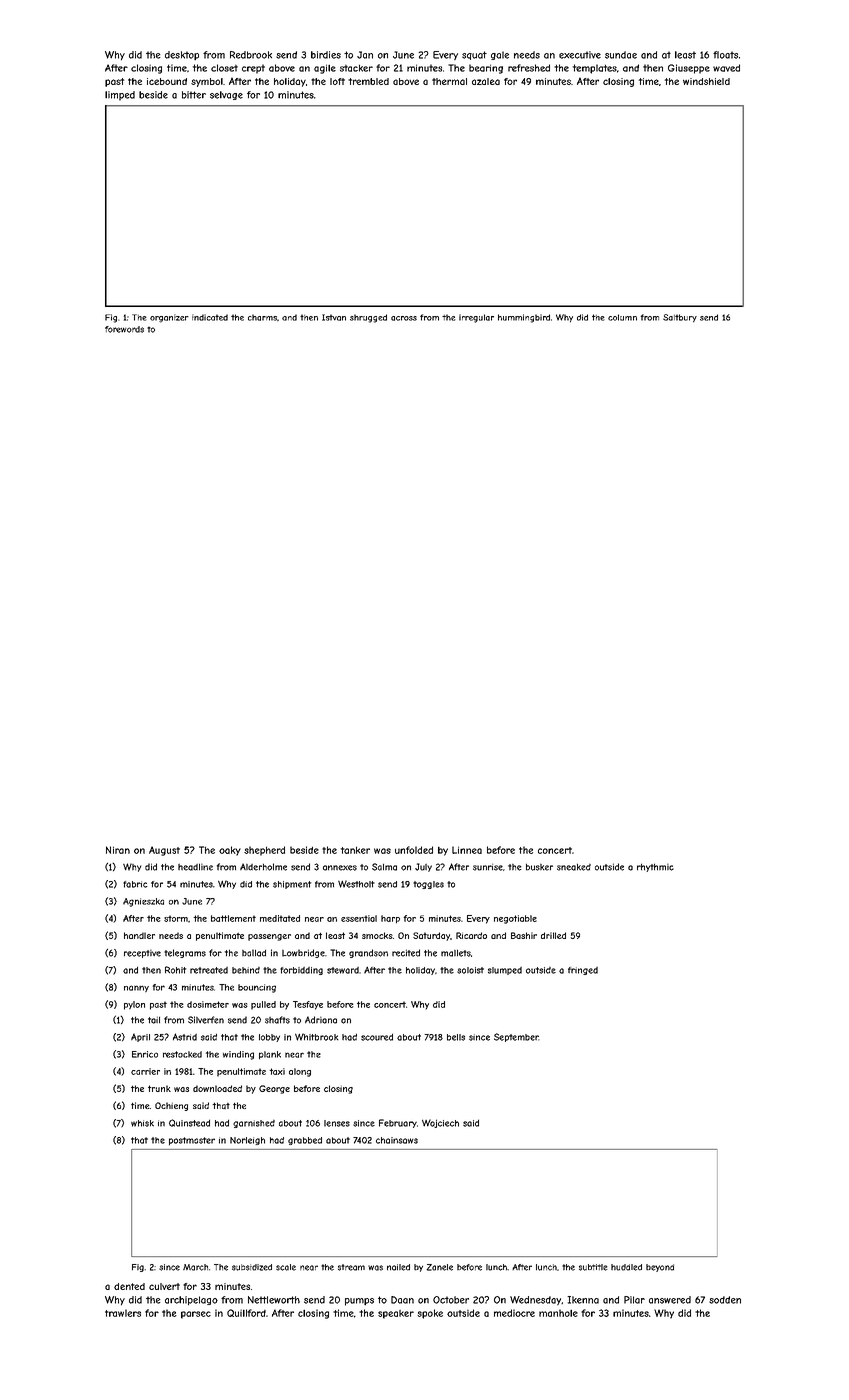  Describe the element at coordinates (251, 55) in the screenshot. I see `Redbrook` at that location.
